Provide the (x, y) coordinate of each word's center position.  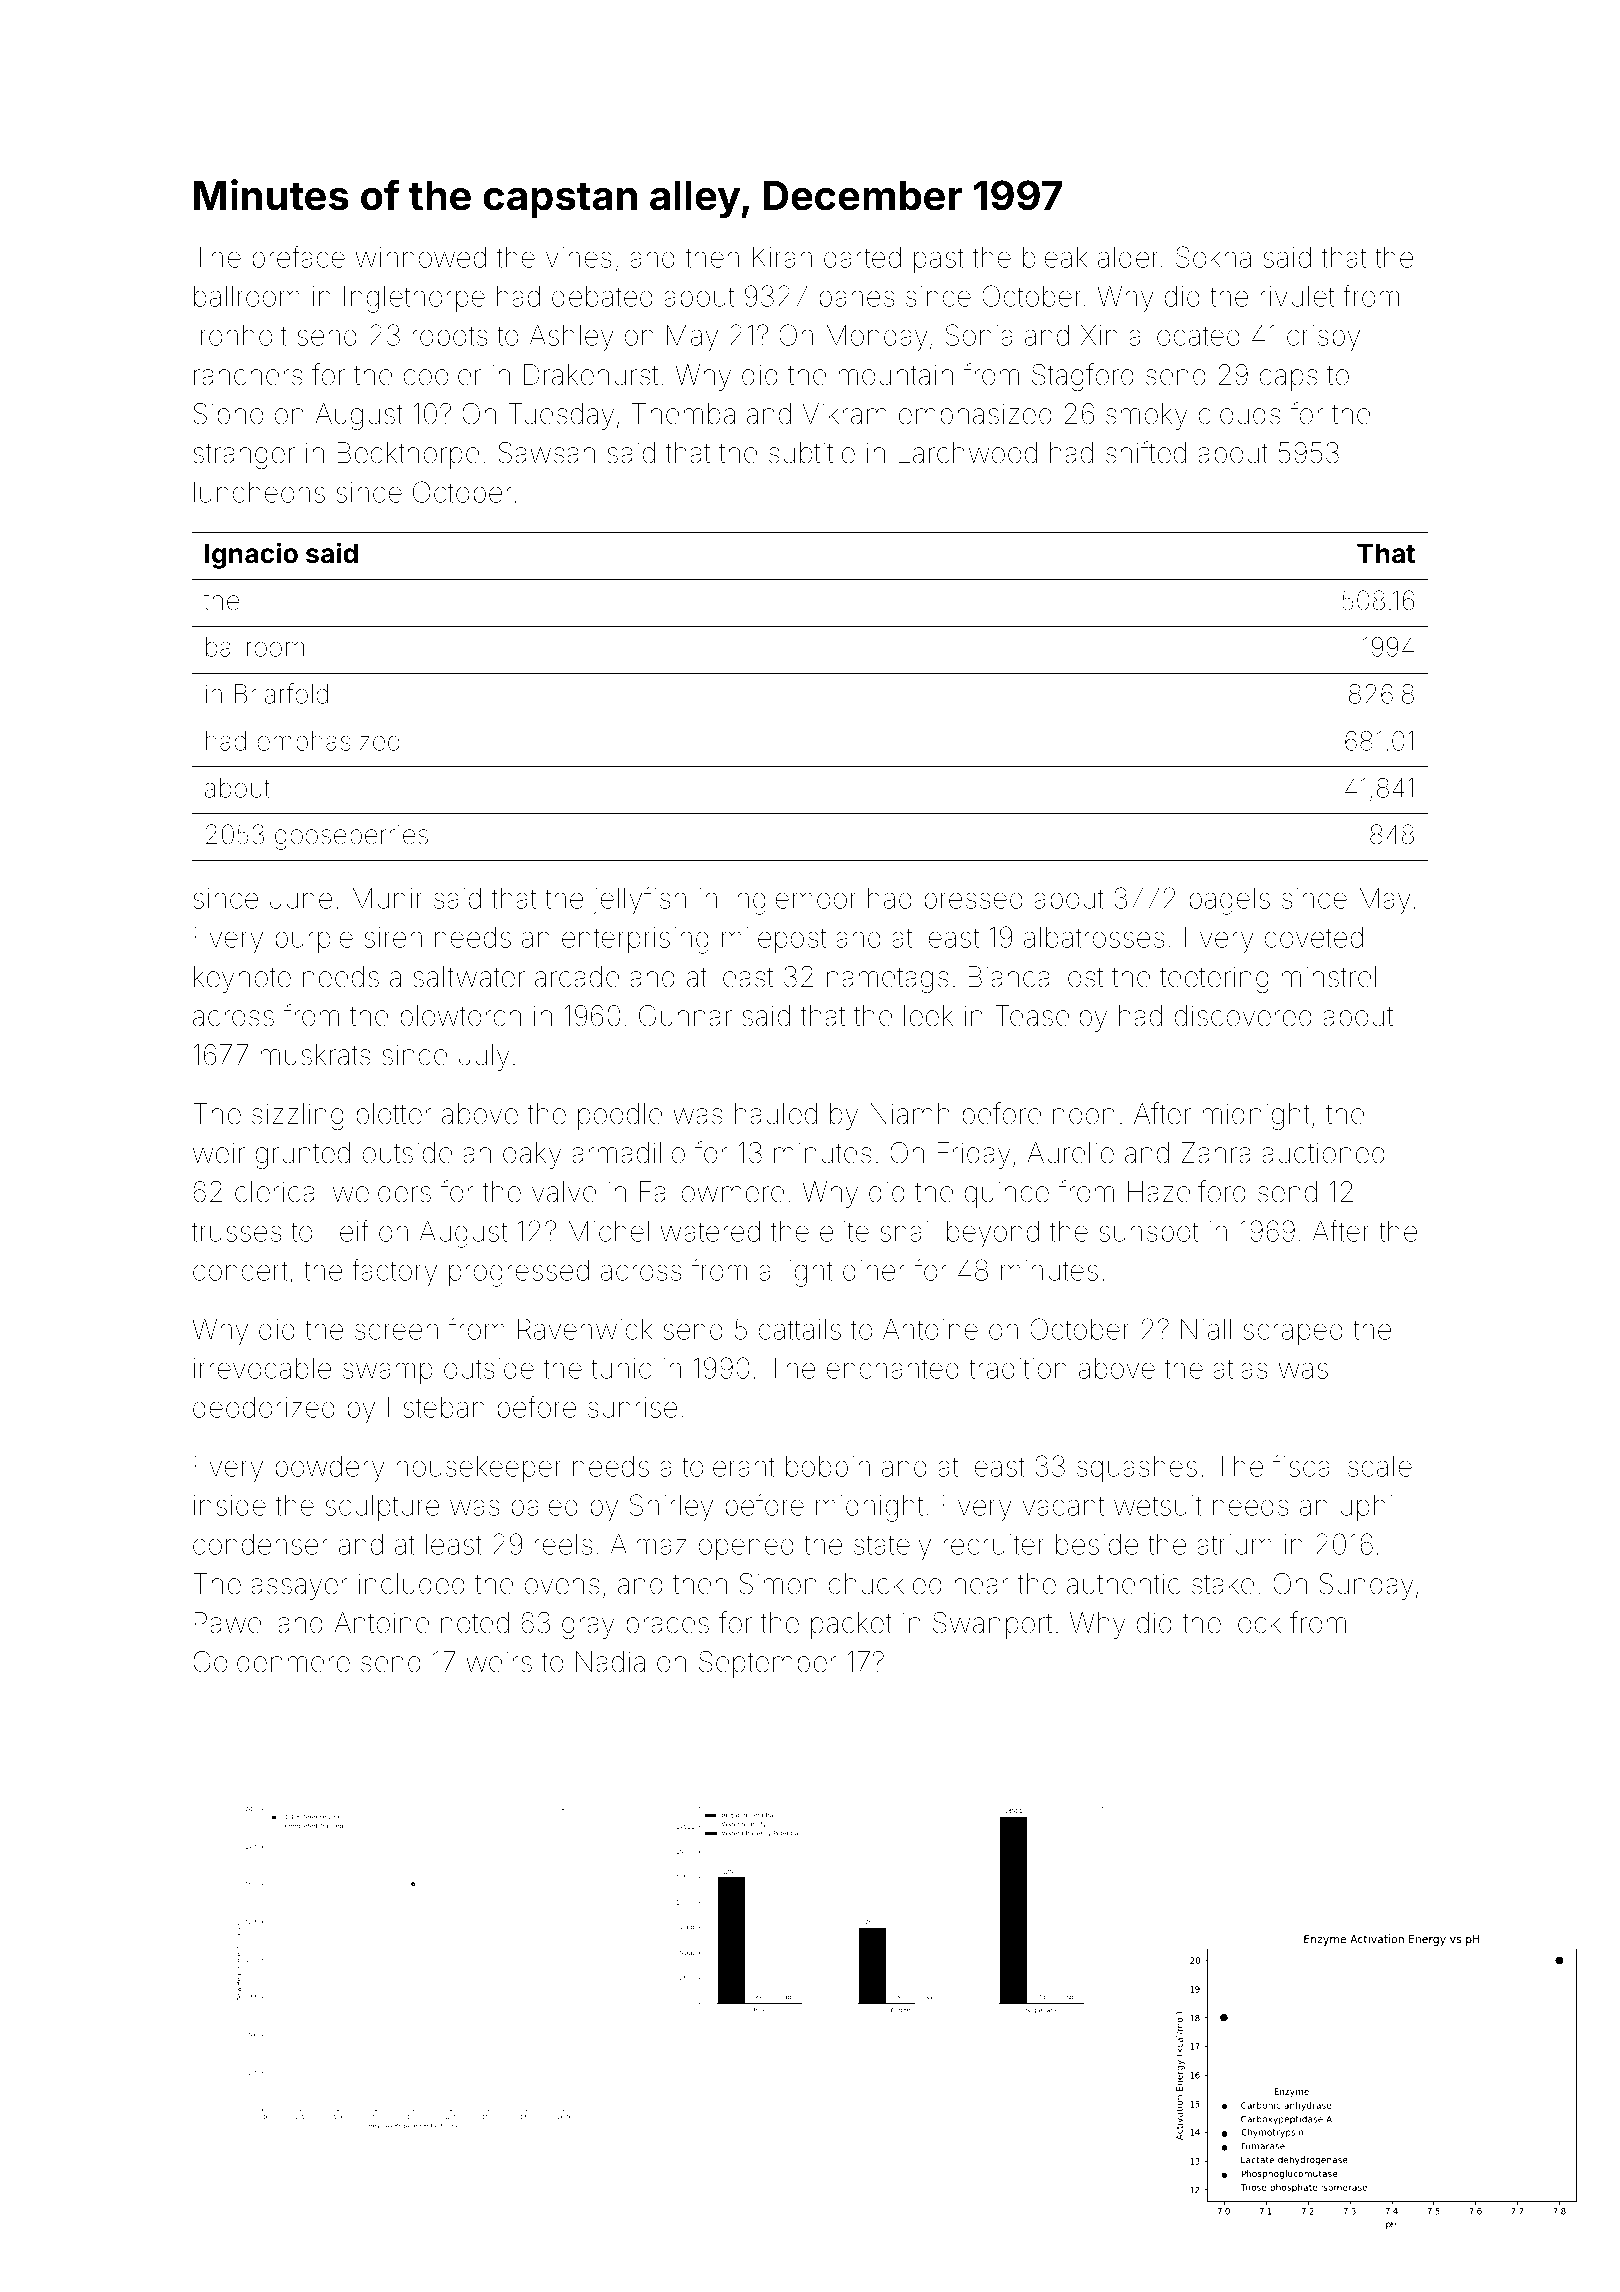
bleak (1055, 257)
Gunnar (685, 1016)
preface (299, 259)
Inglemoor (793, 901)
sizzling (298, 1116)
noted (475, 1623)
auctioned (1323, 1153)
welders (382, 1192)
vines (578, 257)
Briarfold (281, 693)
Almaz (649, 1544)
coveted (1314, 937)
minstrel (1329, 977)
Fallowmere (712, 1192)
